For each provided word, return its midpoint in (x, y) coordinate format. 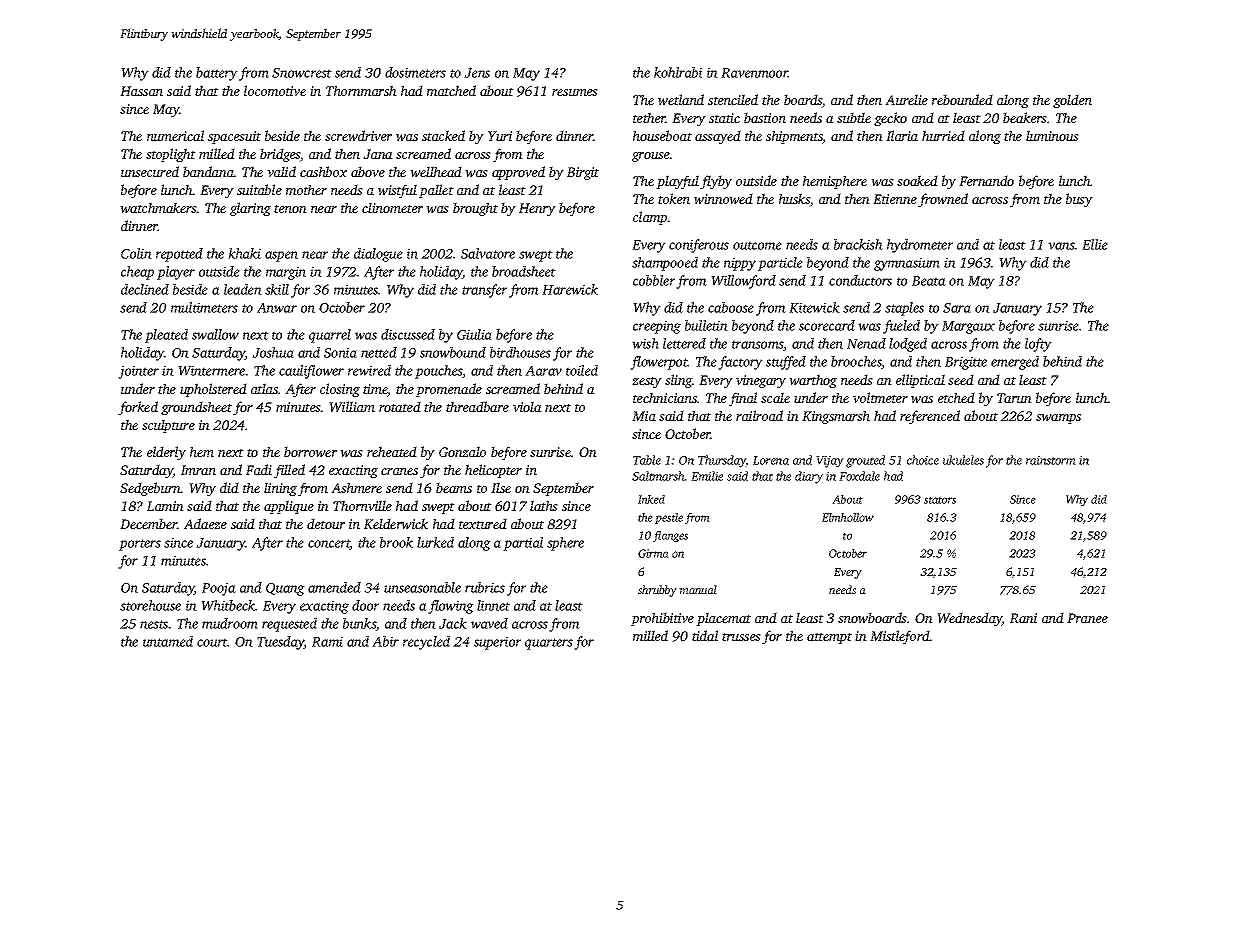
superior (497, 643)
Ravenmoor (754, 73)
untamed (168, 641)
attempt (829, 638)
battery (217, 74)
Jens (477, 73)
